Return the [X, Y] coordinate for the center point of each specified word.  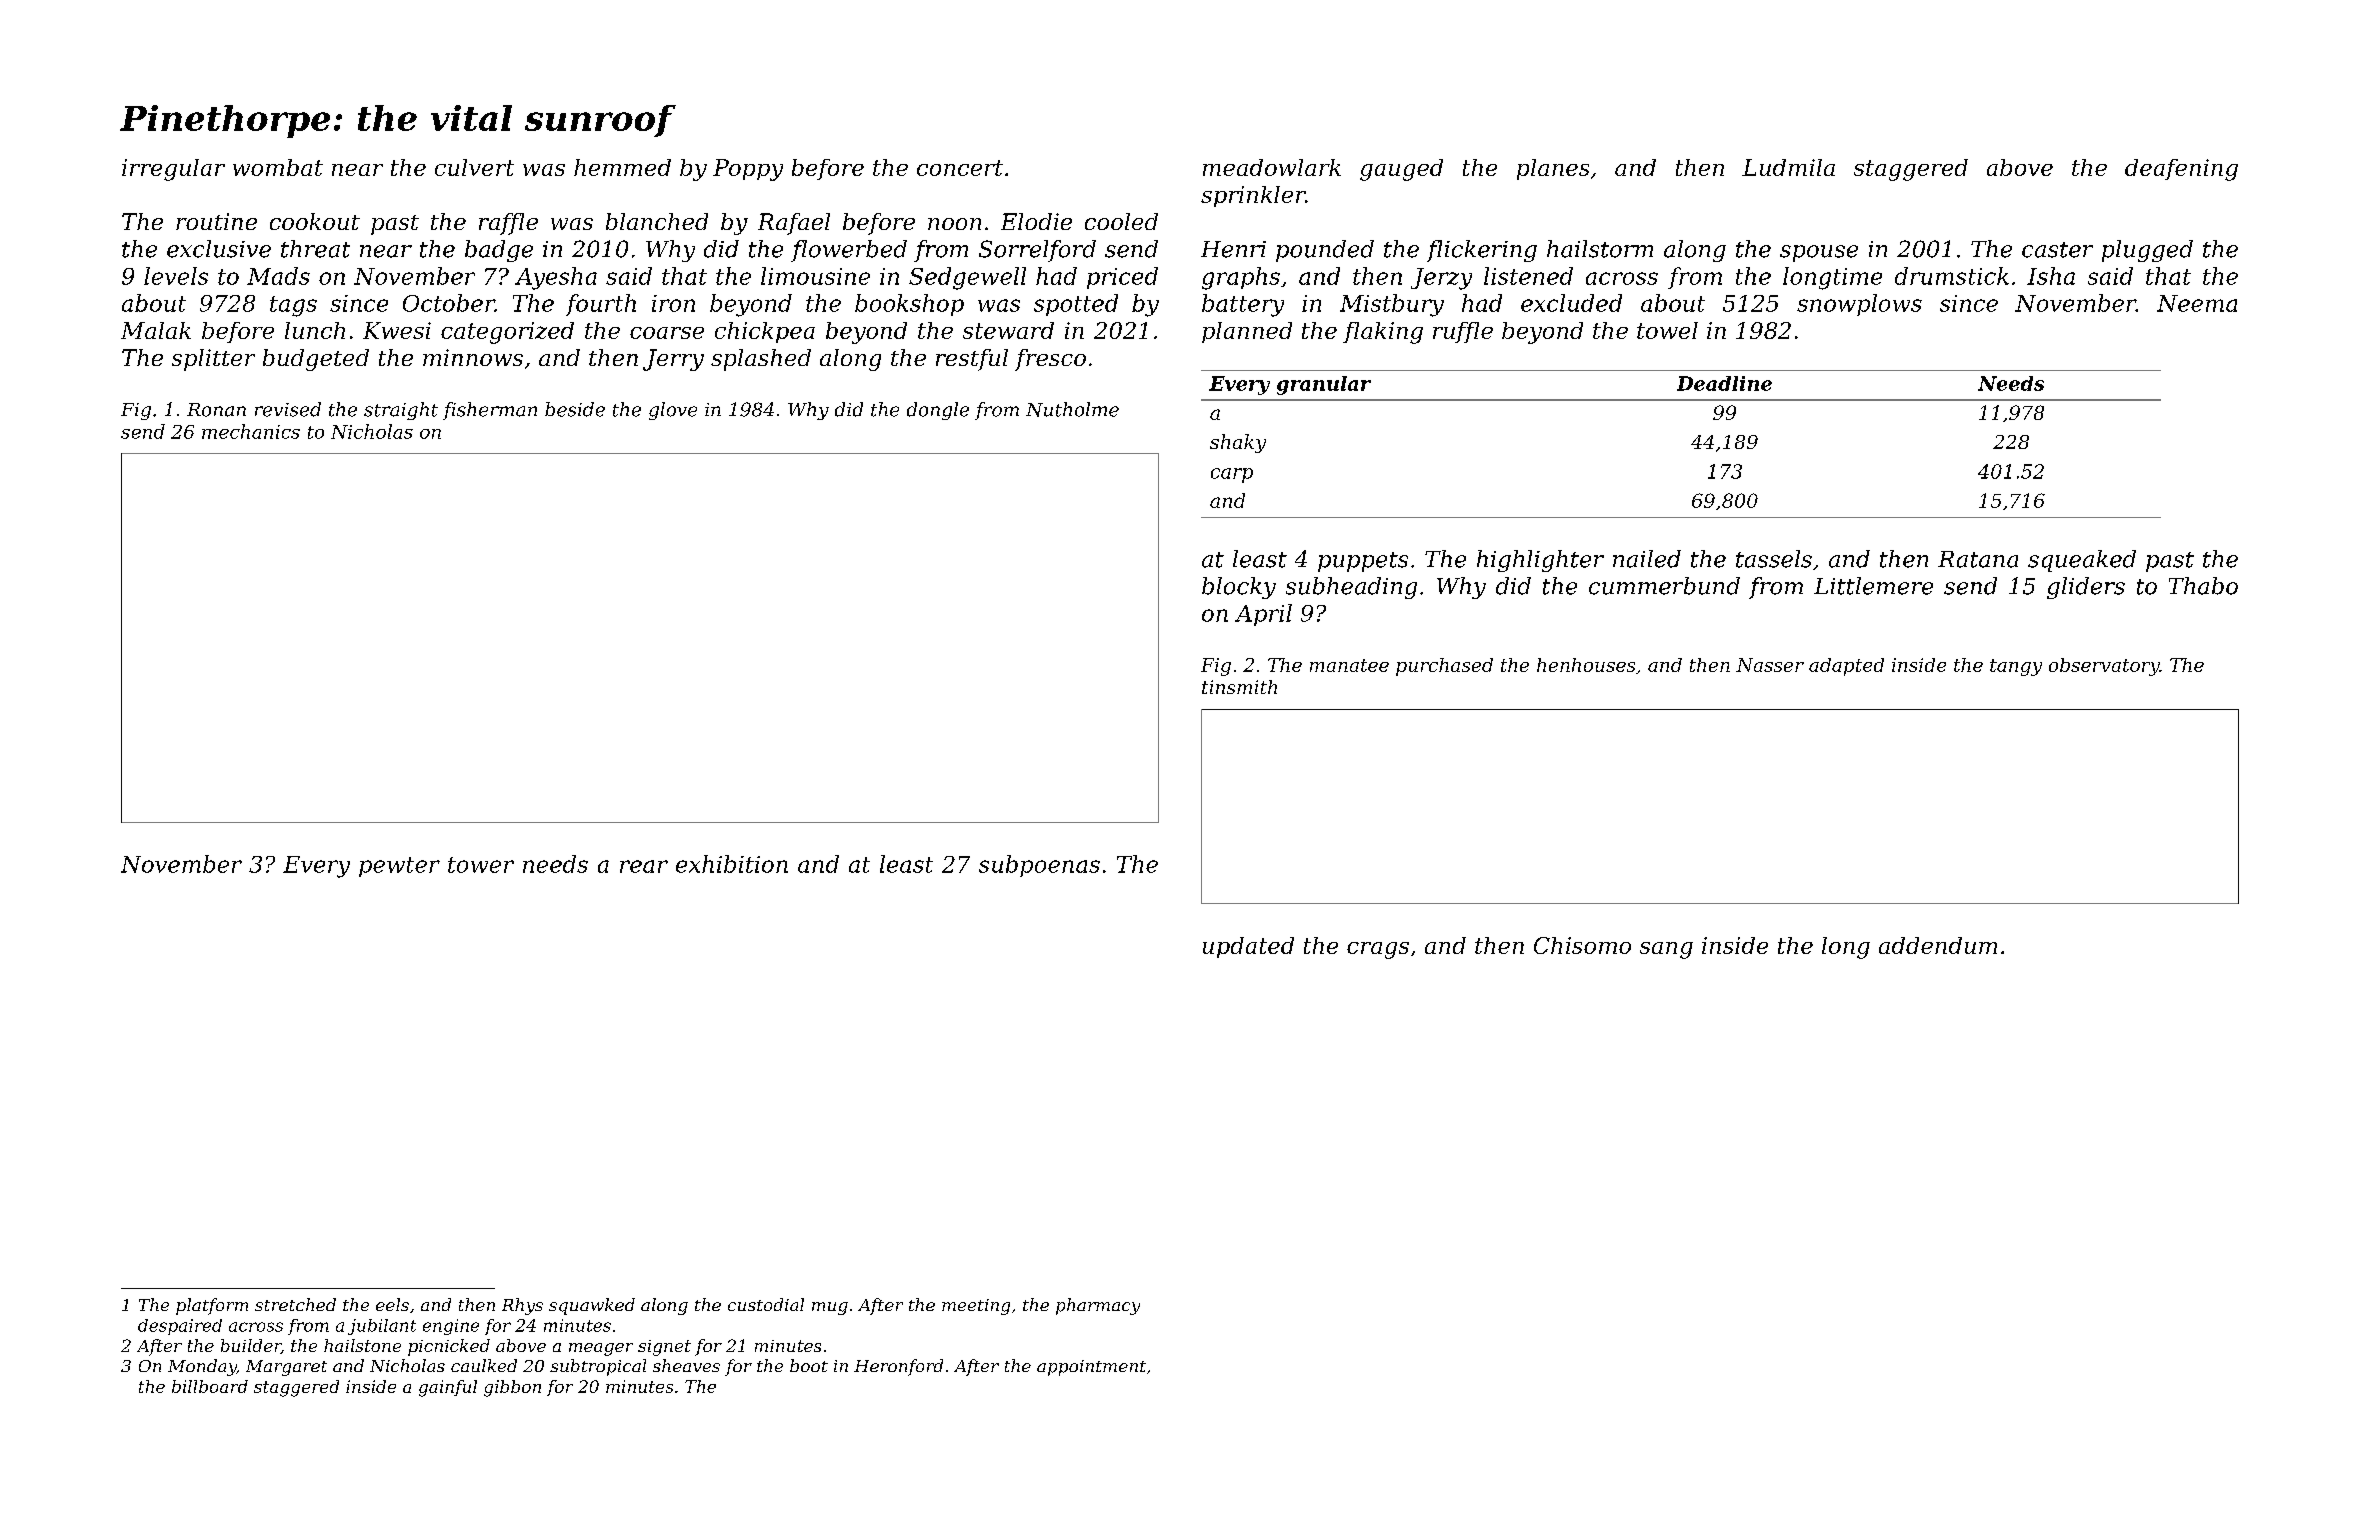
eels [392, 1304]
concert [960, 168]
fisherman [490, 411]
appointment [1091, 1368]
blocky [1239, 588]
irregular [173, 170]
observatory [2104, 667]
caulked [484, 1365]
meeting [976, 1307]
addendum [1938, 945]
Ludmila [1788, 167]
